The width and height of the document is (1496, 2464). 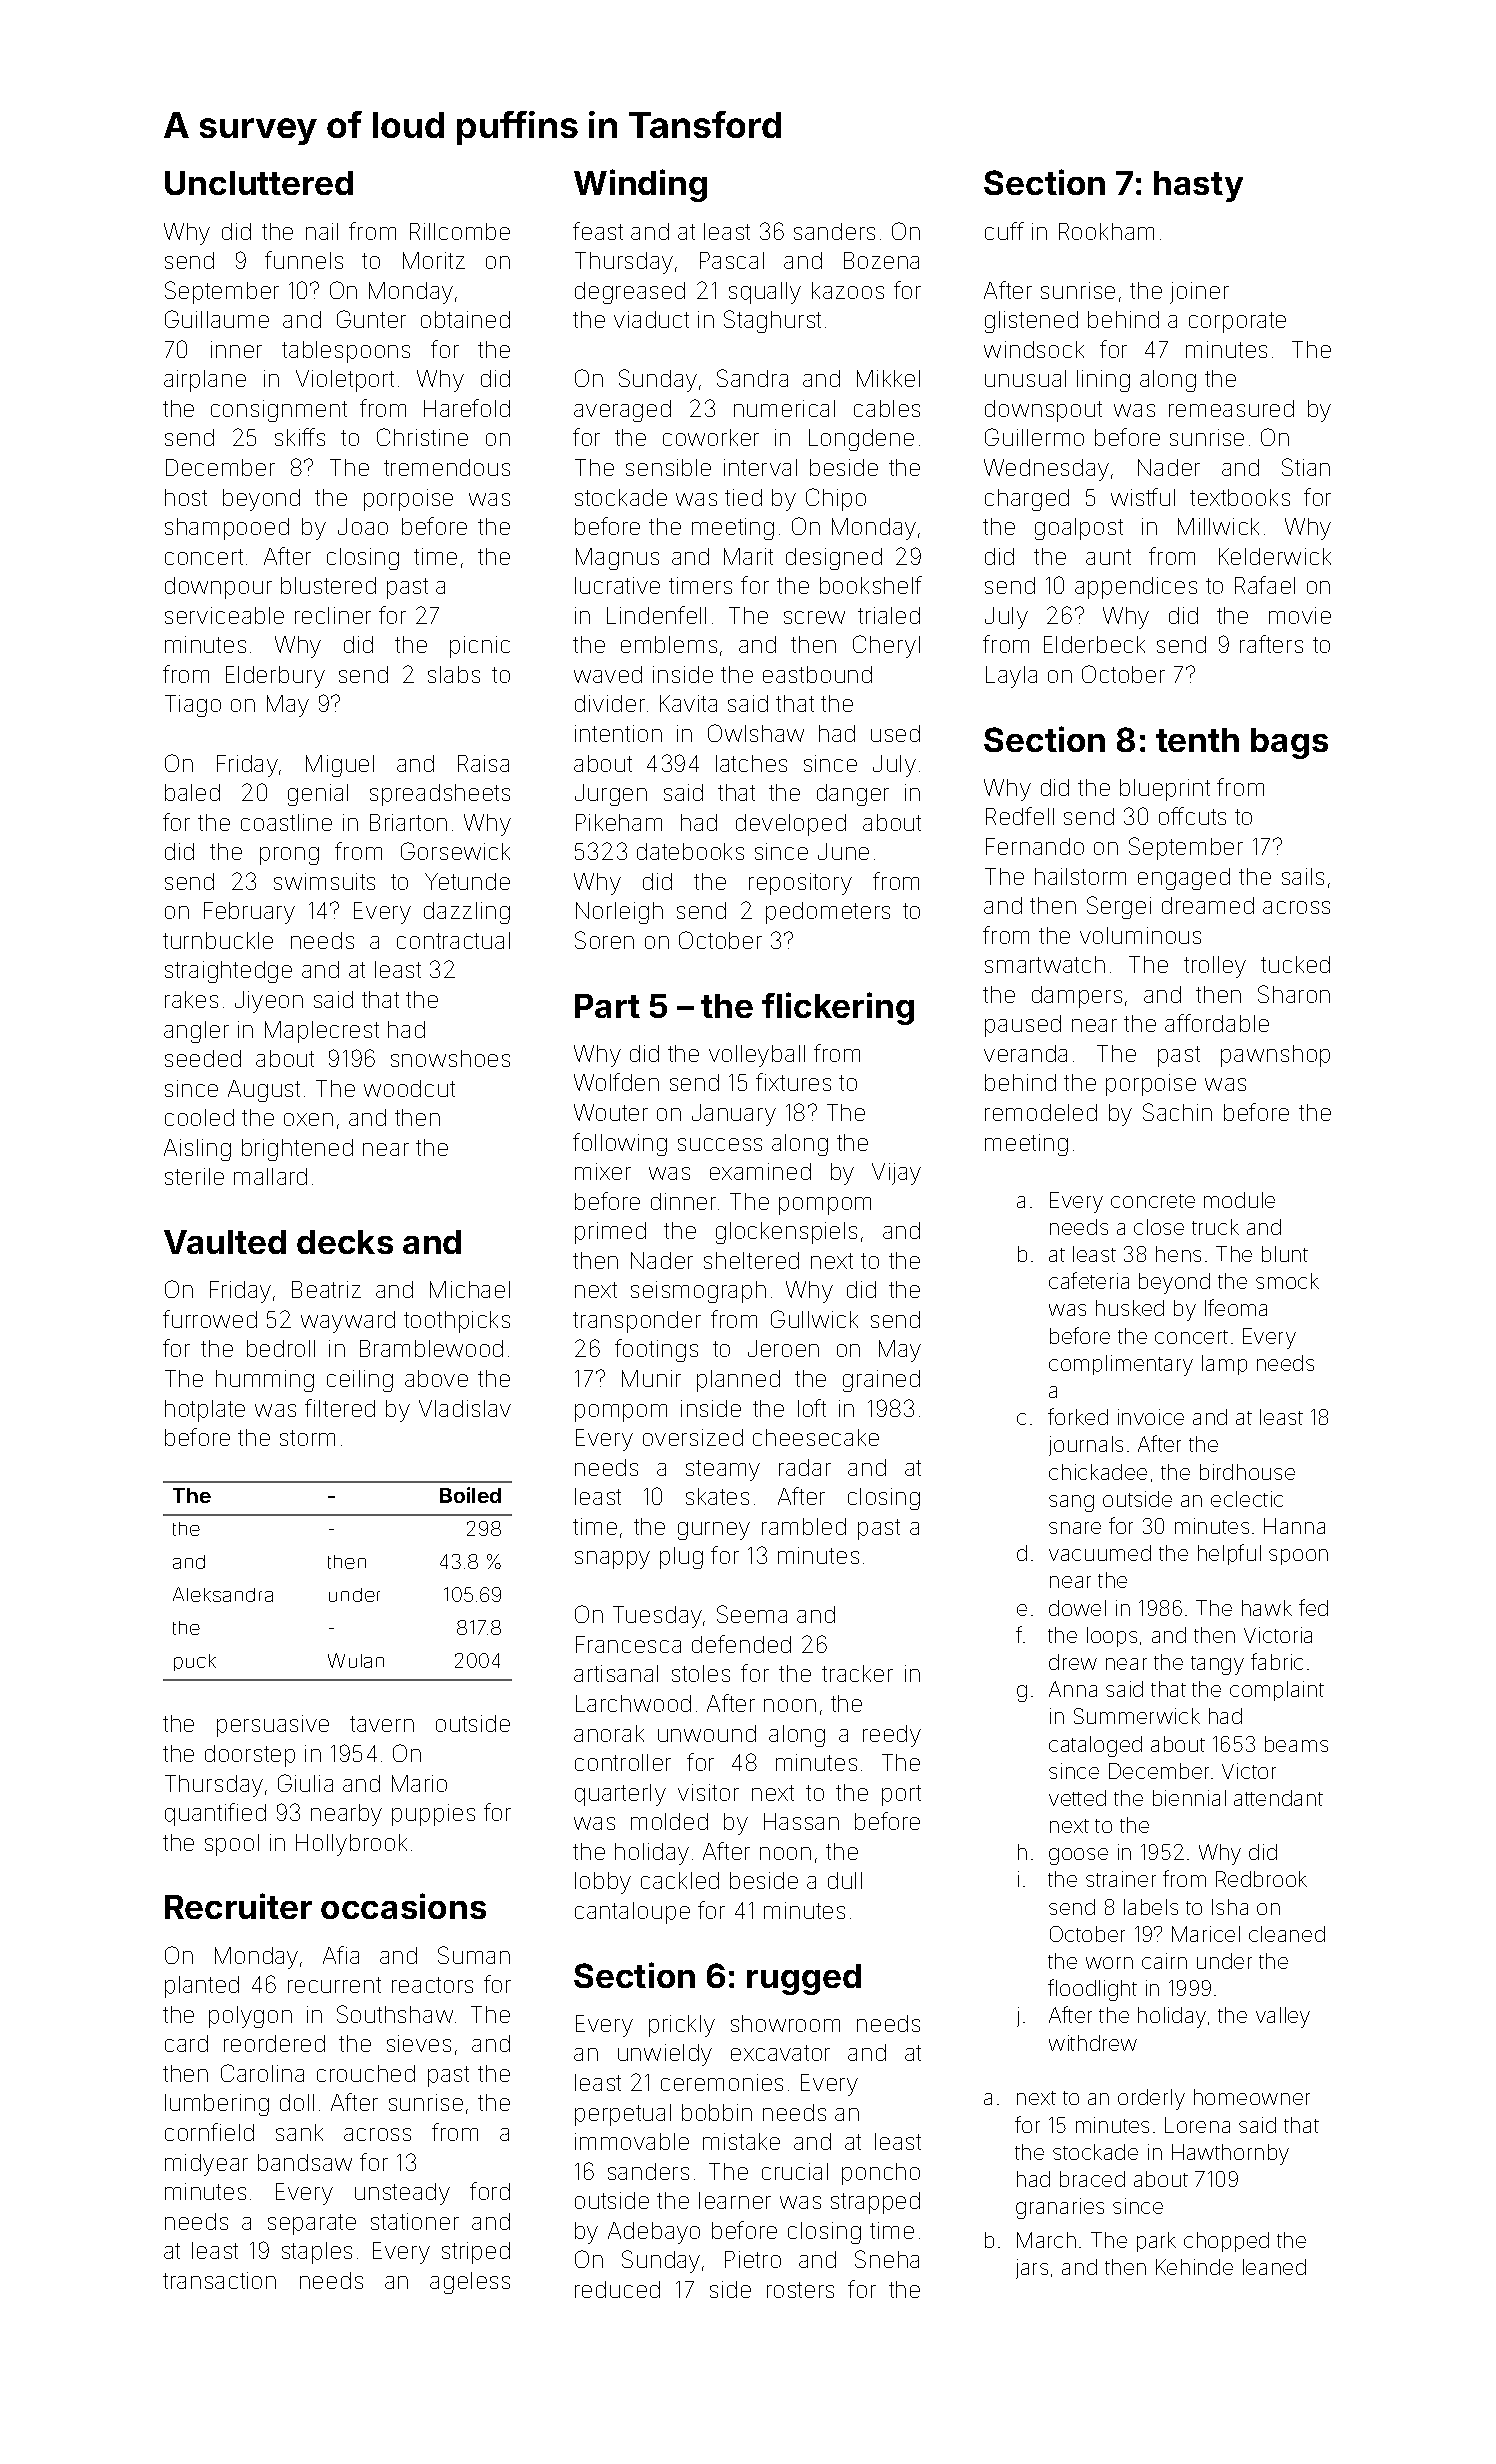 What do you see at coordinates (887, 2259) in the document?
I see `Sneha` at bounding box center [887, 2259].
